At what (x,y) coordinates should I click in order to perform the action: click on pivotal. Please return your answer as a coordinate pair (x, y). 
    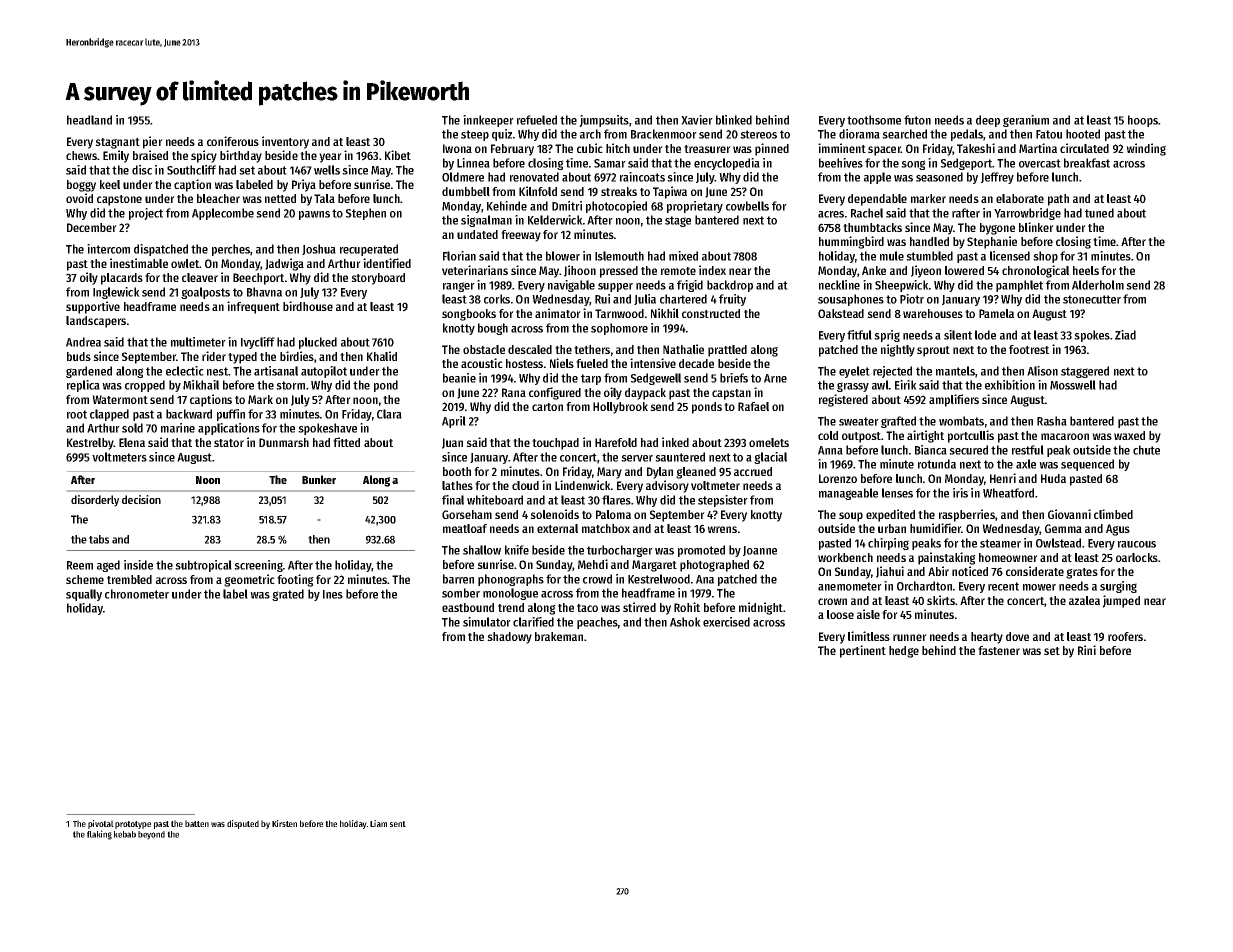
    Looking at the image, I should click on (101, 824).
